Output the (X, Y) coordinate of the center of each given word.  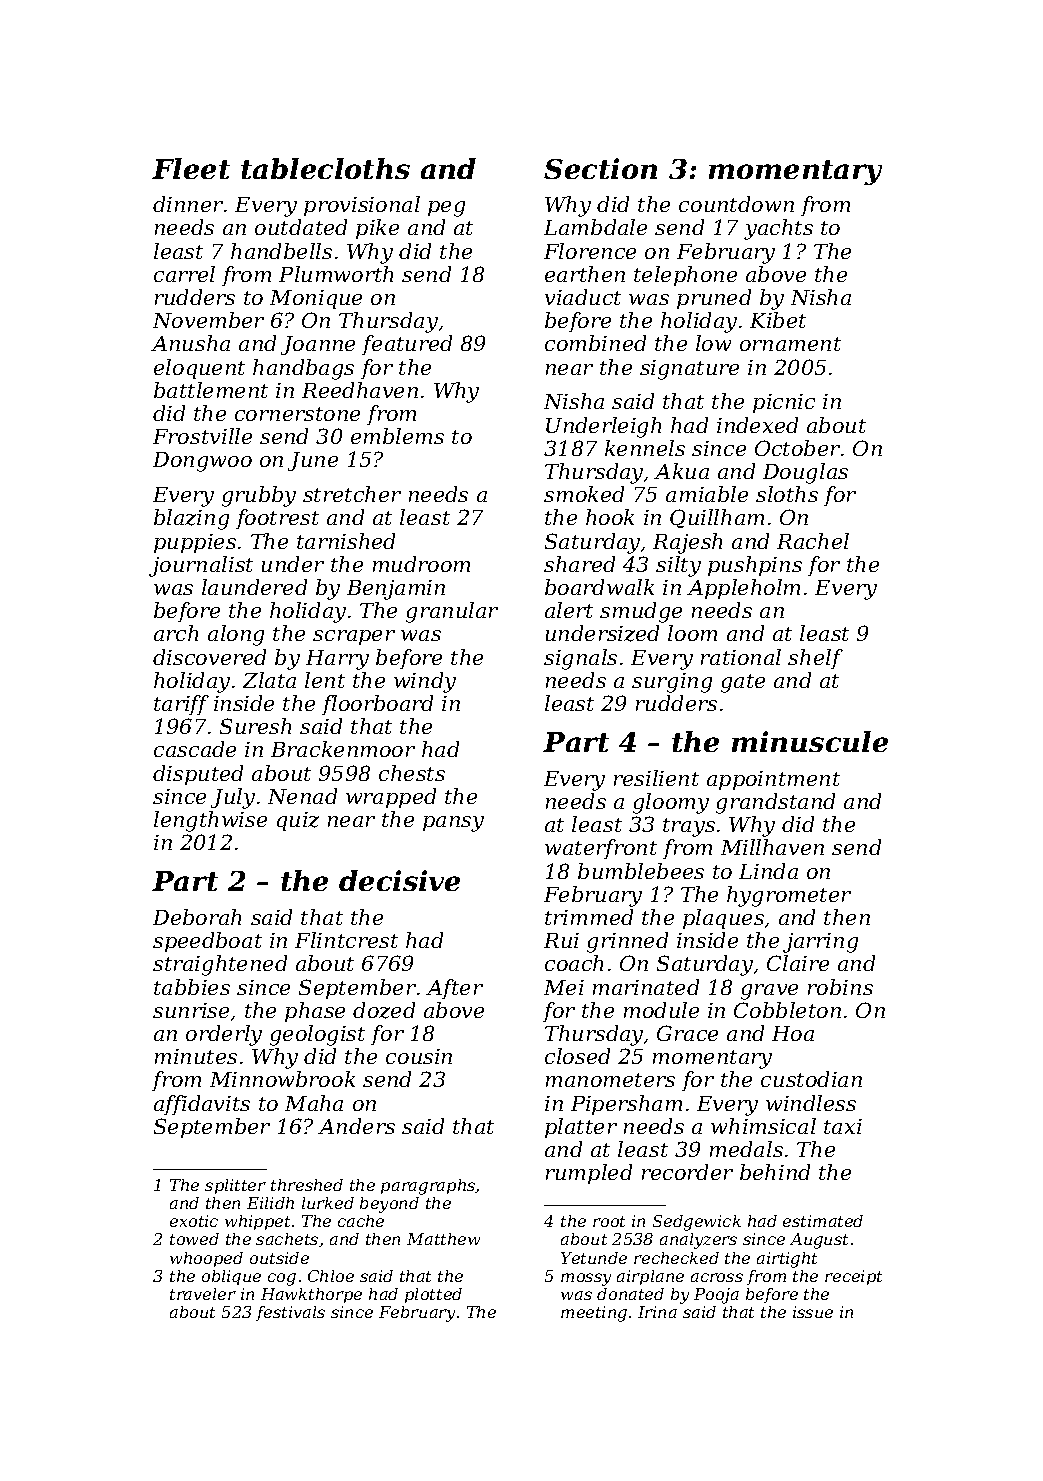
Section (600, 168)
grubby (259, 496)
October (797, 448)
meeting (594, 1314)
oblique (231, 1277)
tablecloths (325, 168)
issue (813, 1312)
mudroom (421, 564)
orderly (224, 1035)
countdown (736, 204)
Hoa (793, 1033)
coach (574, 963)
